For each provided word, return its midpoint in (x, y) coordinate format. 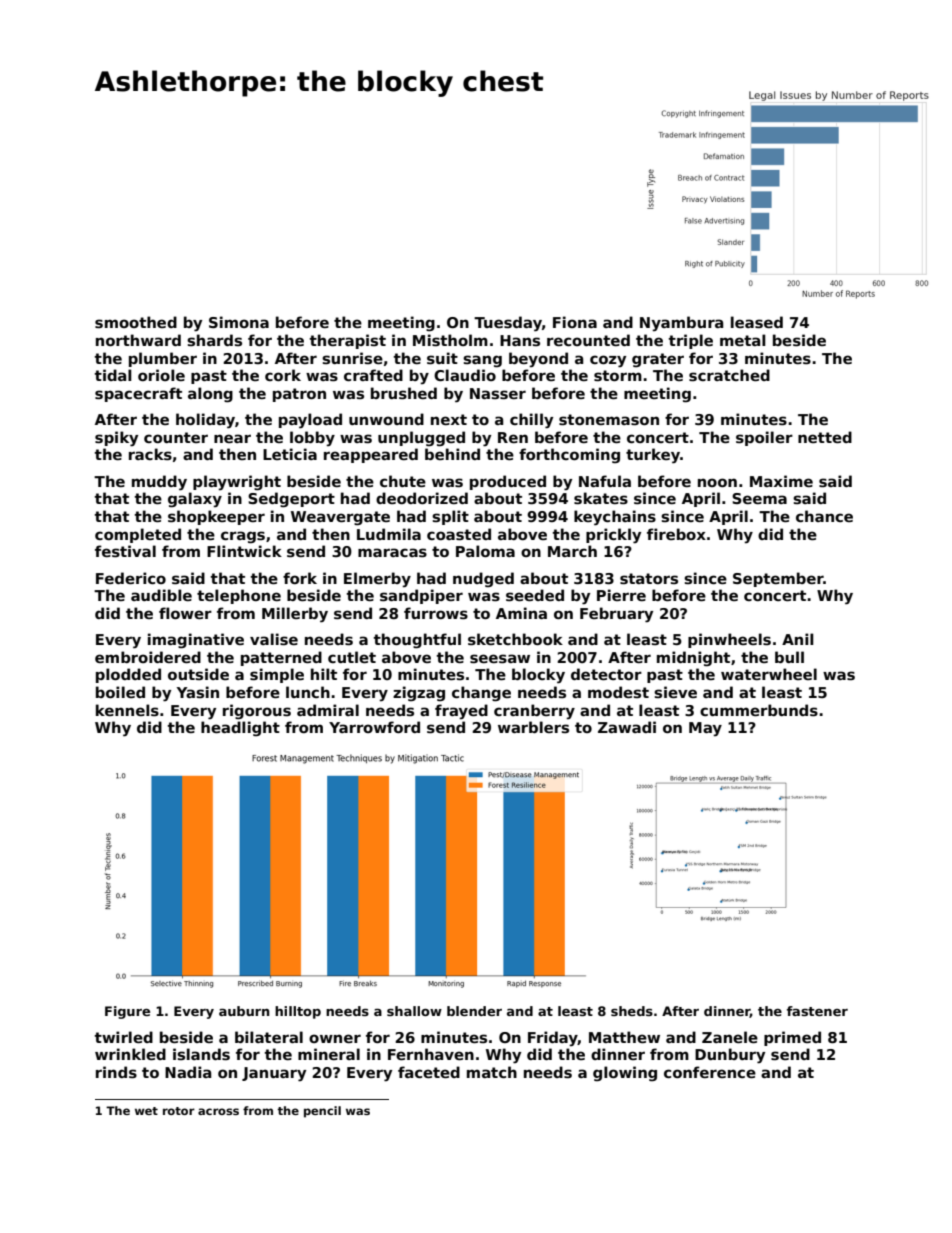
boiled (120, 692)
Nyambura (681, 323)
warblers (533, 727)
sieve (675, 692)
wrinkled (130, 1054)
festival (125, 551)
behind (452, 454)
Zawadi (627, 727)
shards (214, 340)
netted (825, 437)
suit (442, 358)
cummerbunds (759, 710)
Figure (127, 1012)
